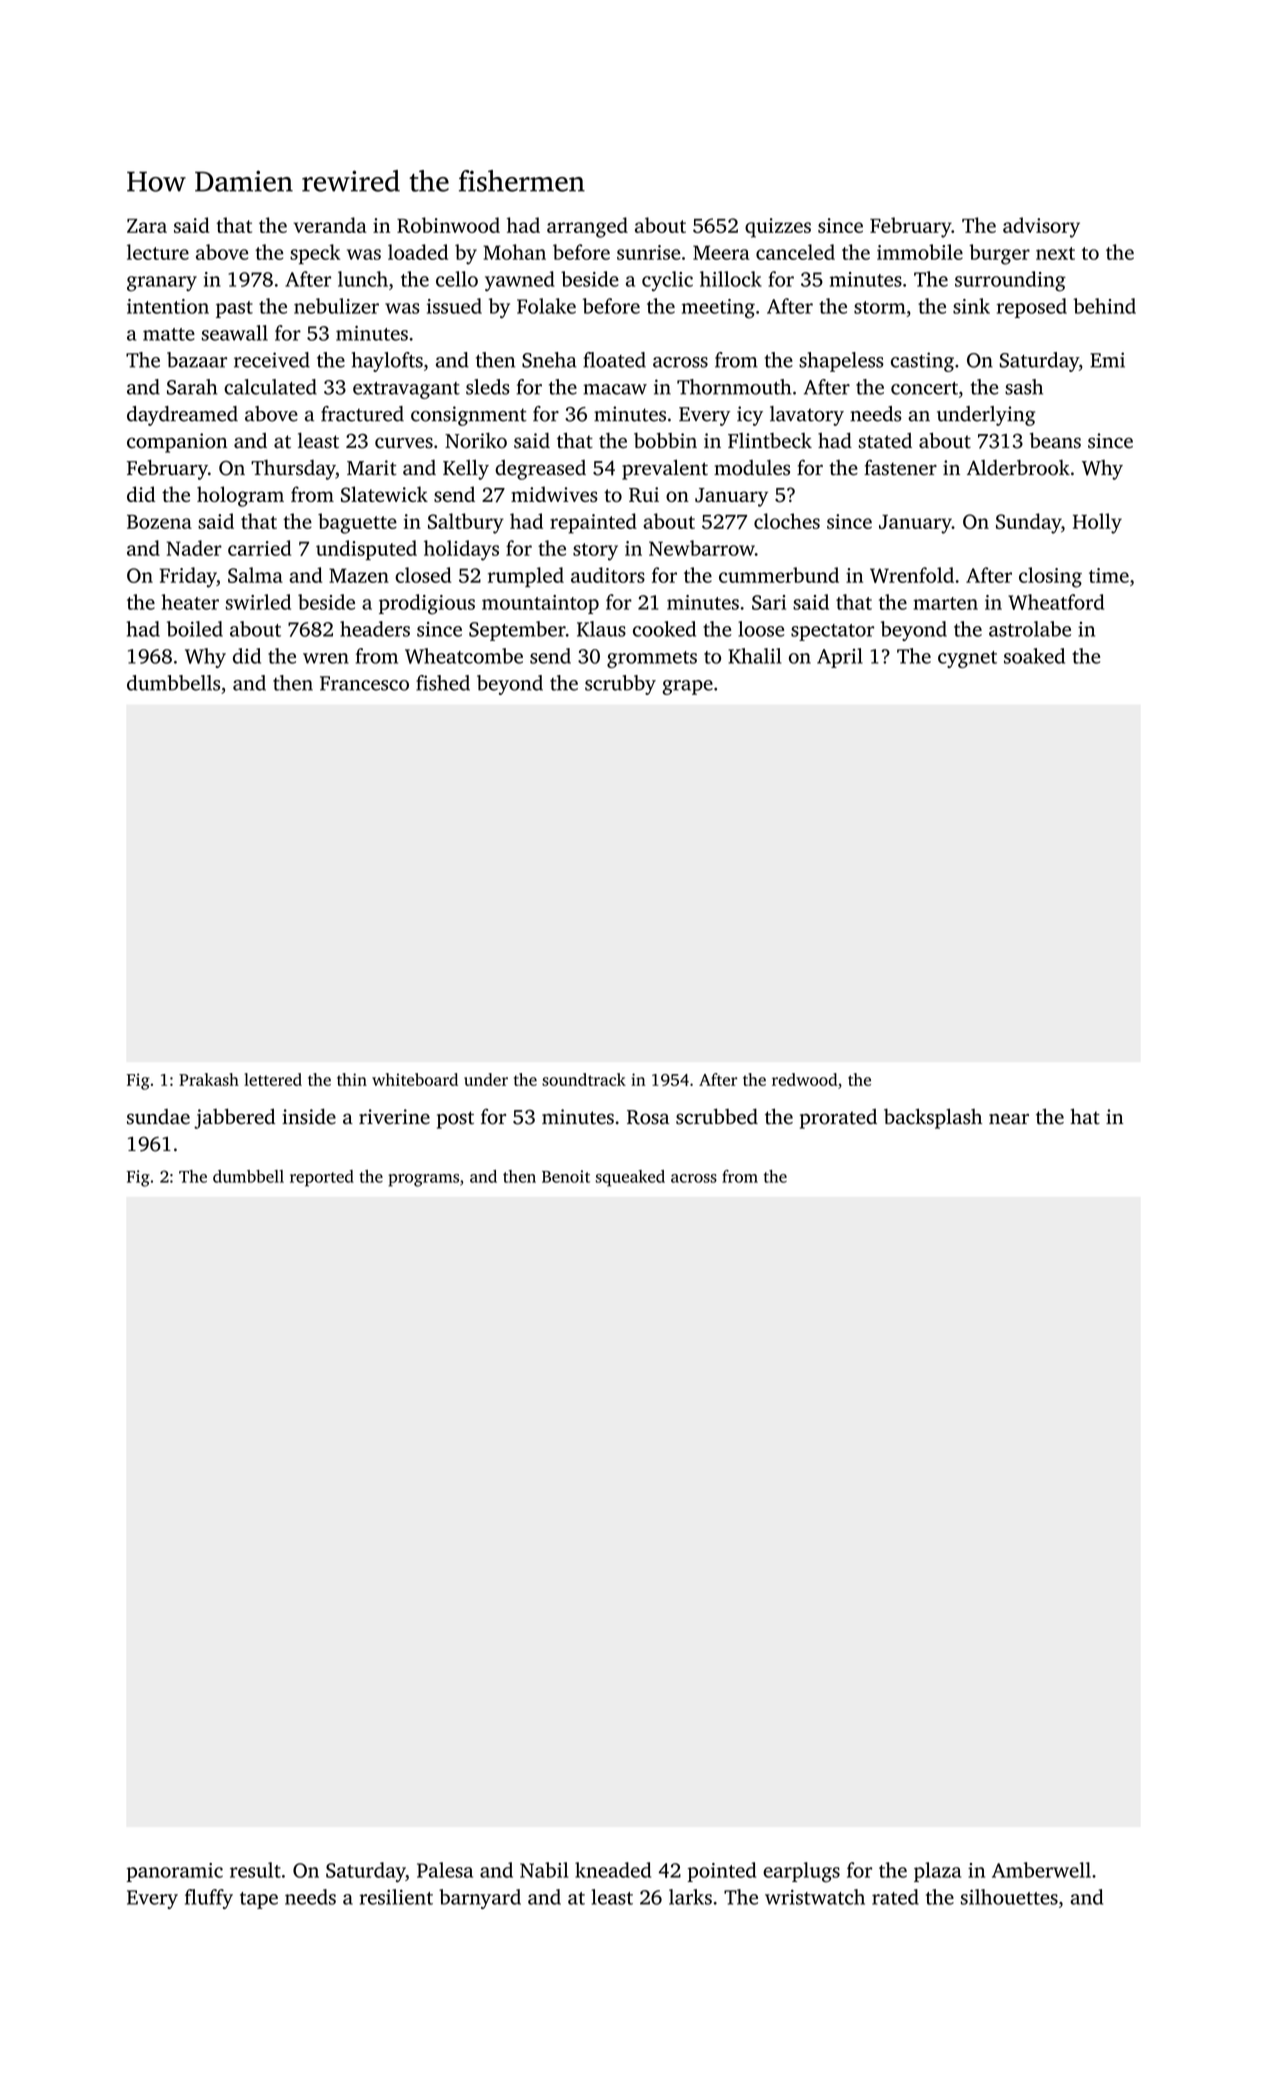  I want to click on lettered, so click(273, 1079).
